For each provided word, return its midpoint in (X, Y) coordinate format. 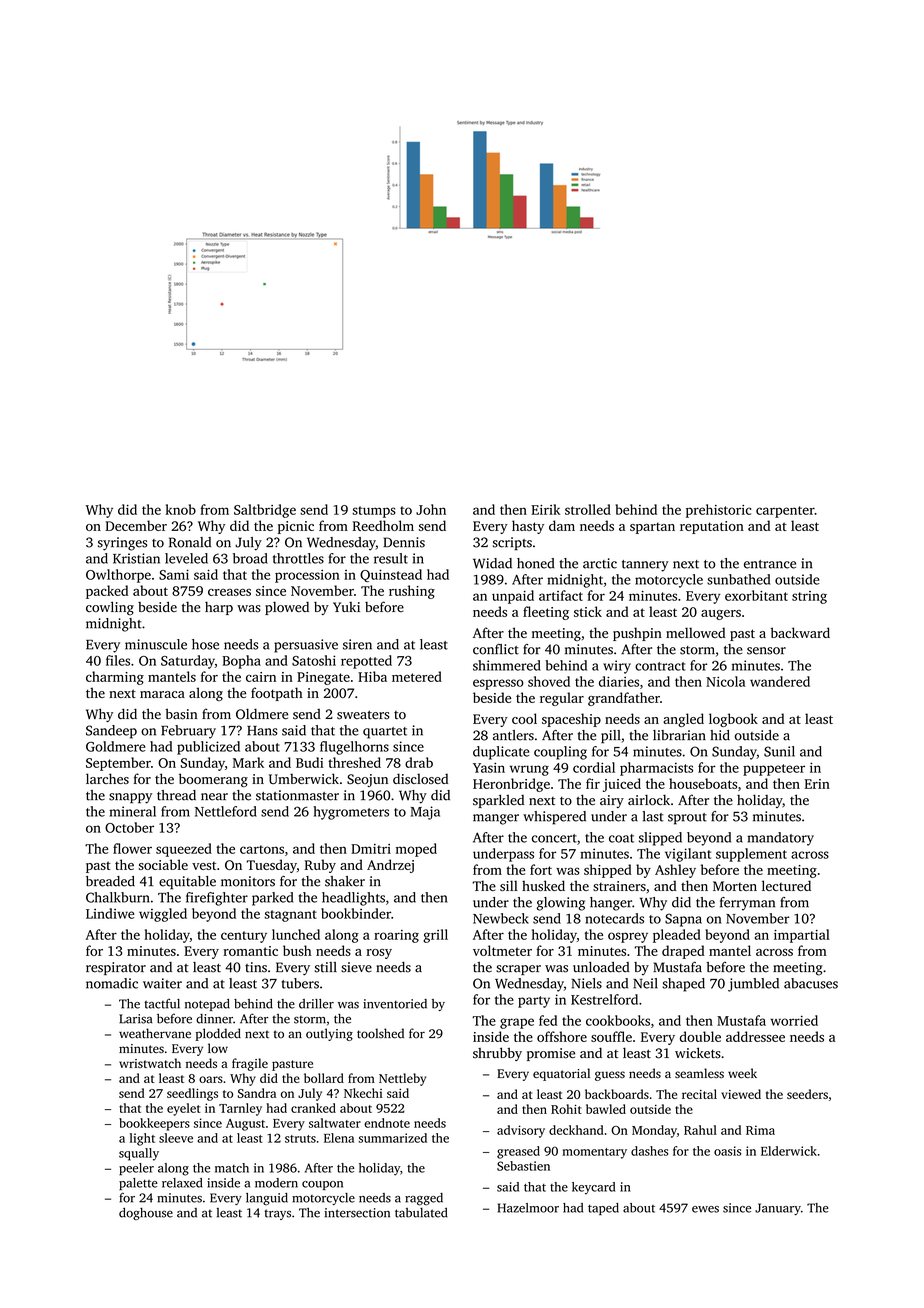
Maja (425, 813)
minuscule (156, 644)
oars (211, 1079)
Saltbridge (265, 511)
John (431, 509)
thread (176, 795)
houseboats (703, 783)
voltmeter (502, 950)
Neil (645, 983)
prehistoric (718, 511)
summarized (393, 1138)
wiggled (163, 915)
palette (138, 1184)
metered (417, 676)
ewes (705, 1209)
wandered (780, 681)
